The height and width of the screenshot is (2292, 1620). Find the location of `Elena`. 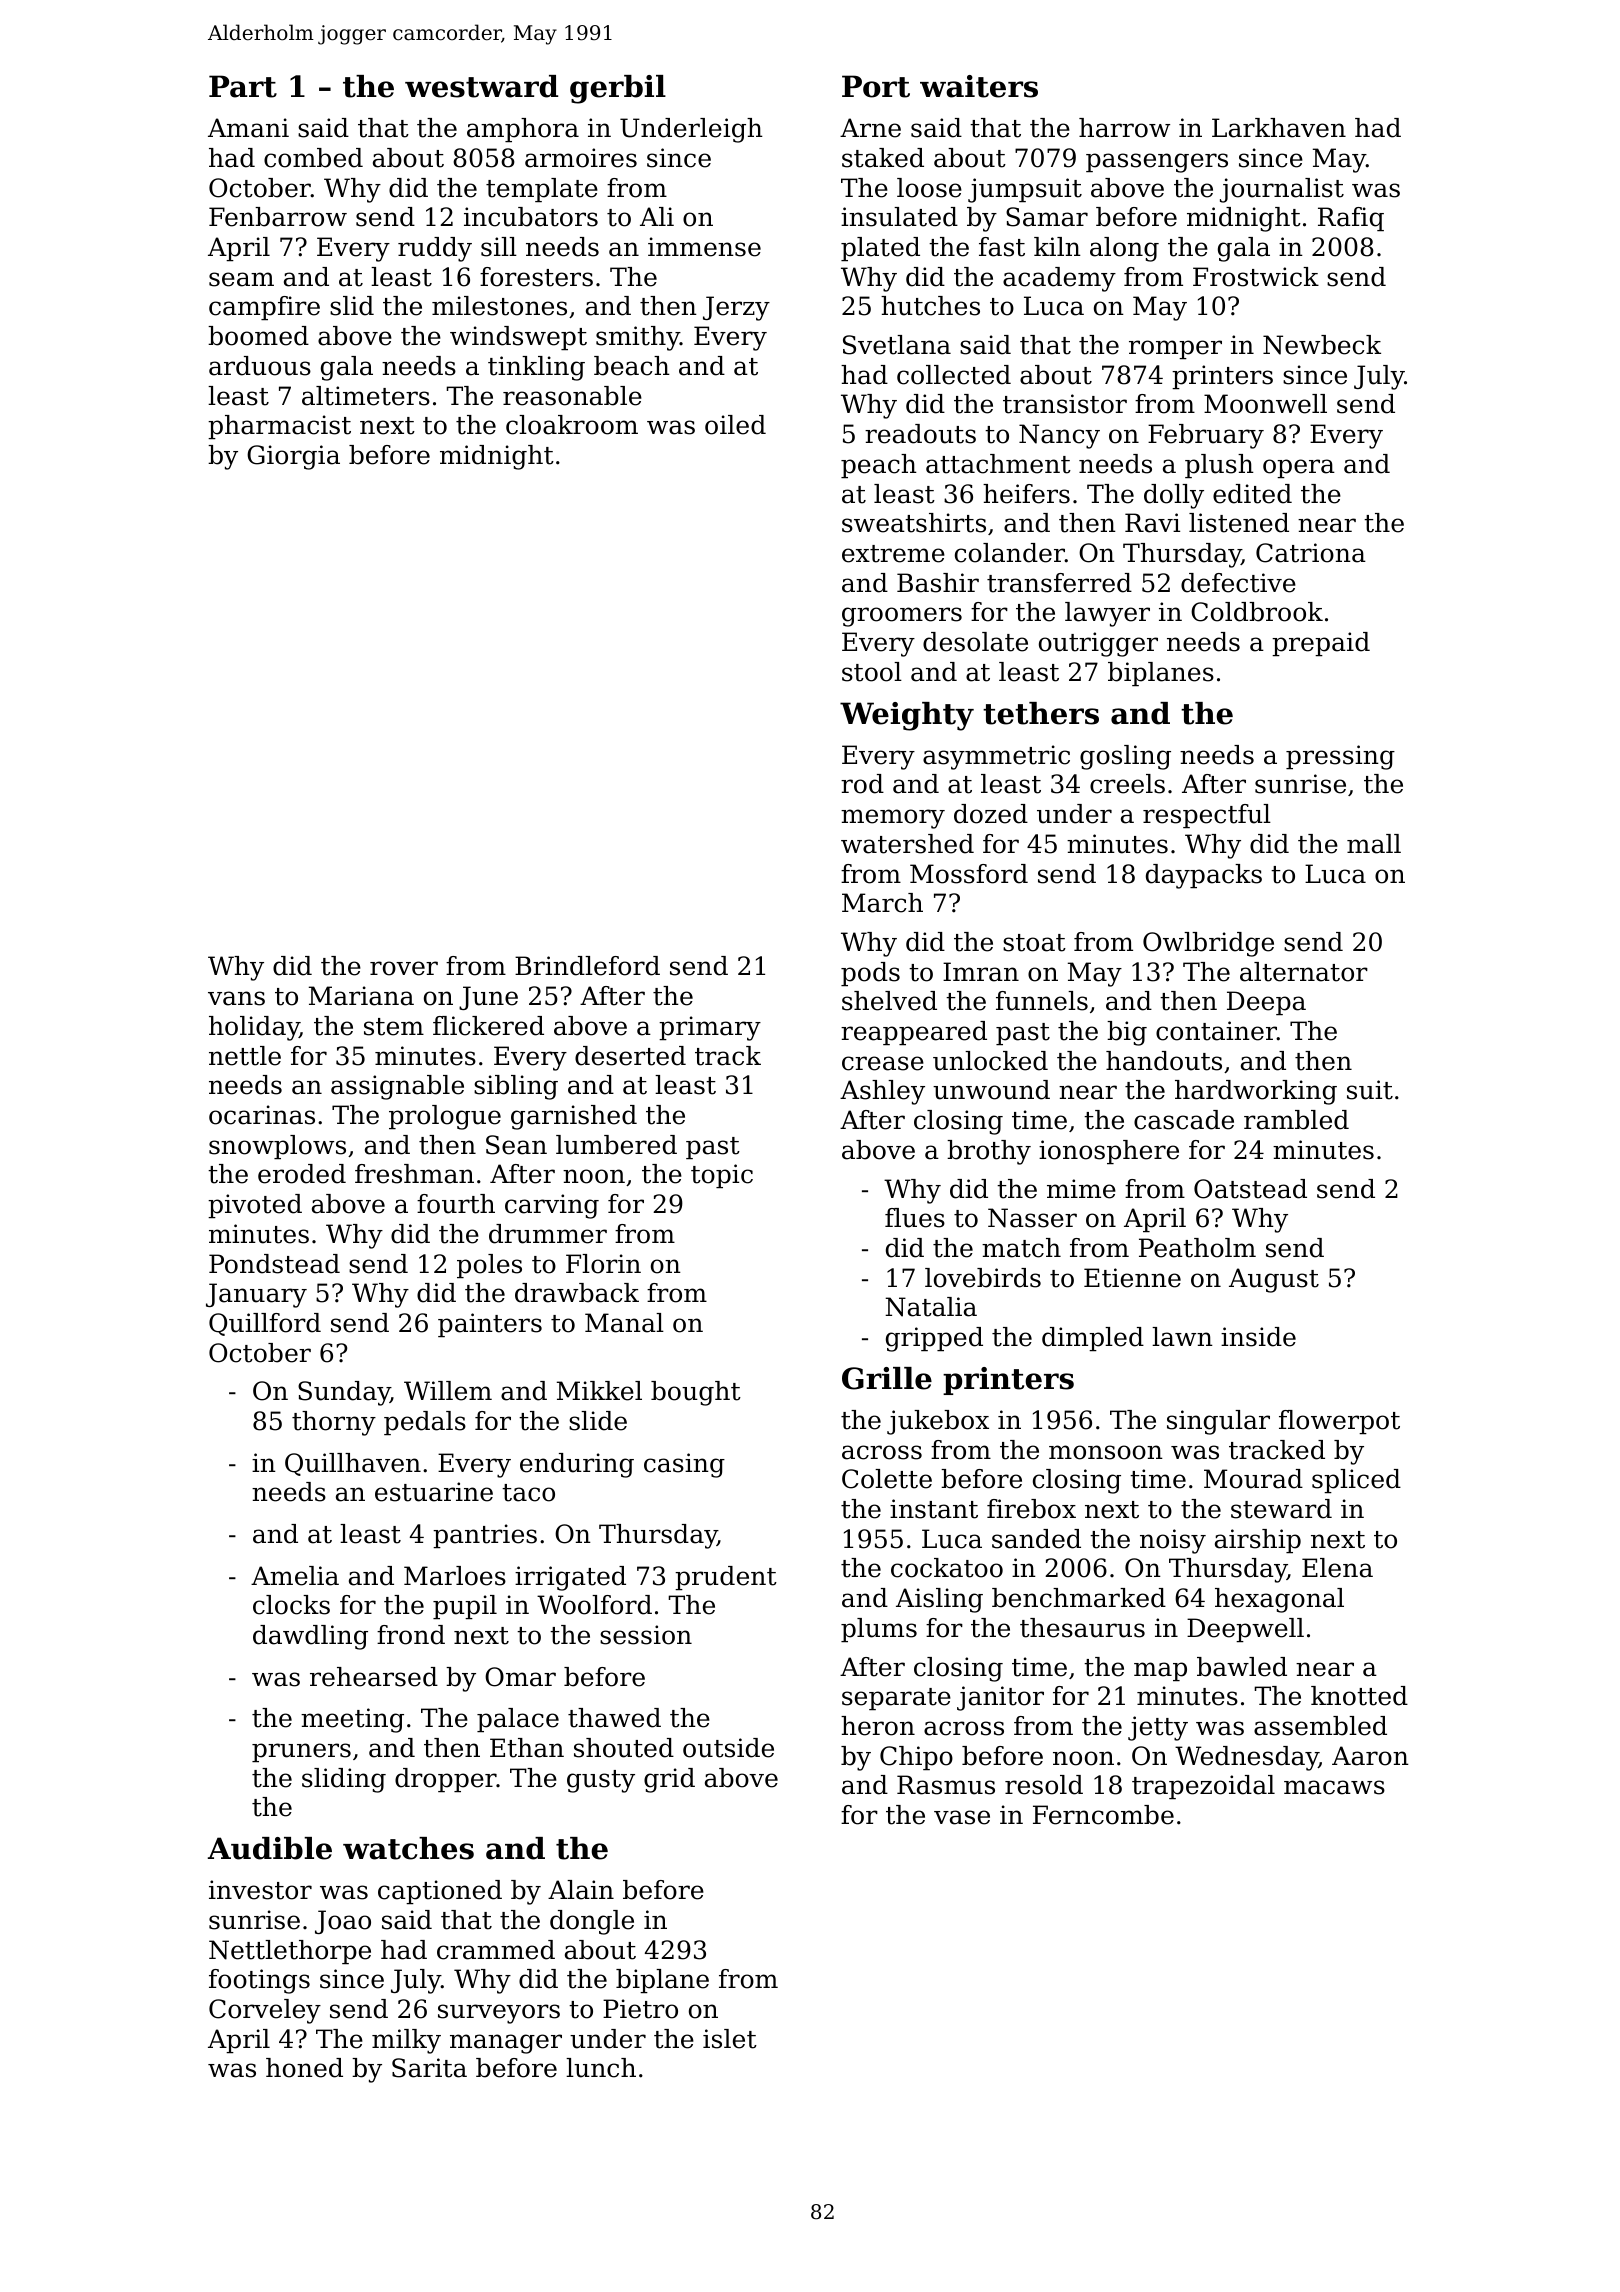

Elena is located at coordinates (1337, 1568).
